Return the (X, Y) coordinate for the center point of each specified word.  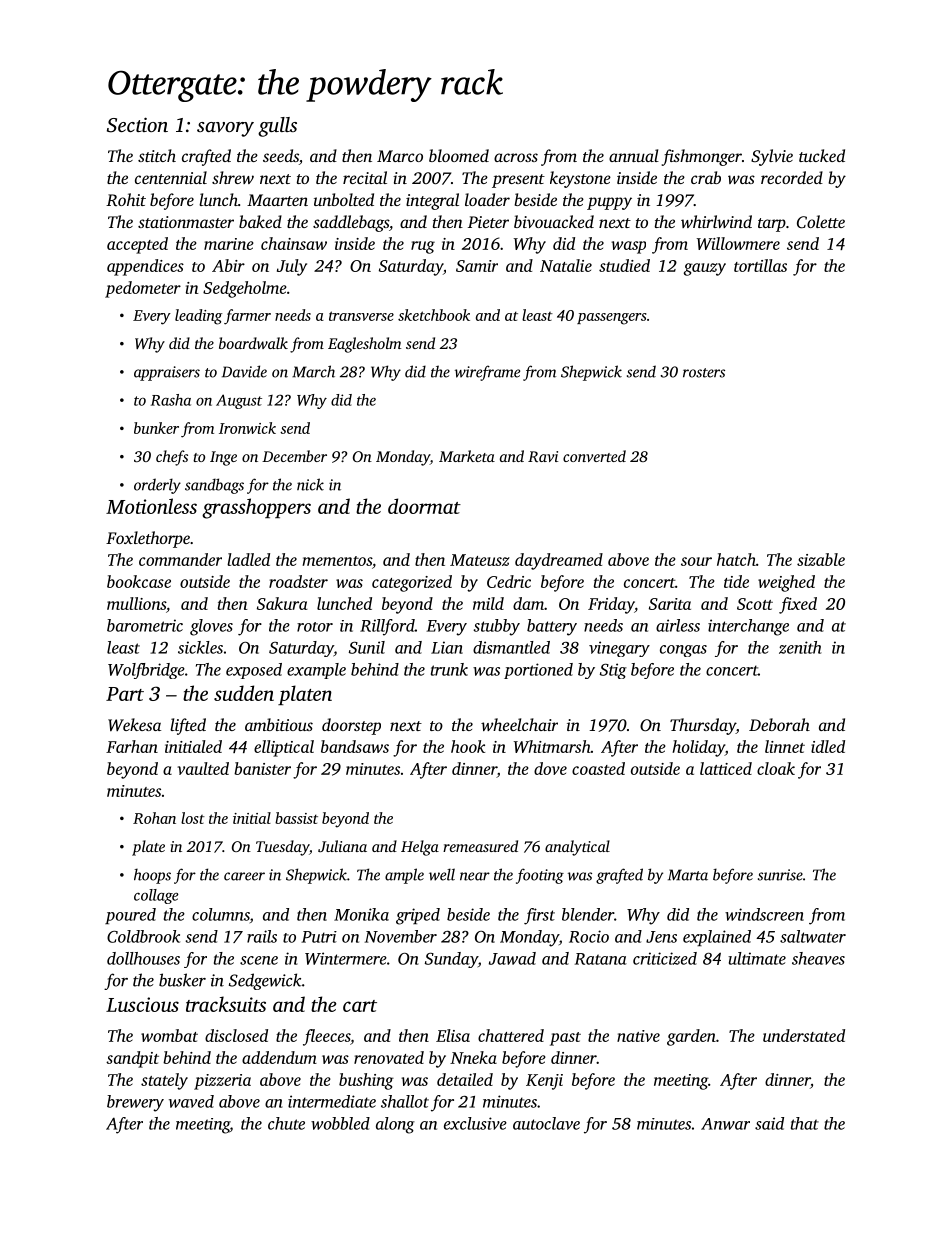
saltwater (813, 936)
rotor (315, 627)
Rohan (154, 818)
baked (260, 221)
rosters (704, 373)
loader (487, 199)
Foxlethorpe (148, 539)
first (539, 916)
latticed (726, 768)
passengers (611, 319)
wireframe (487, 373)
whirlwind (716, 221)
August (239, 401)
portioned (538, 671)
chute (286, 1123)
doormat (424, 506)
